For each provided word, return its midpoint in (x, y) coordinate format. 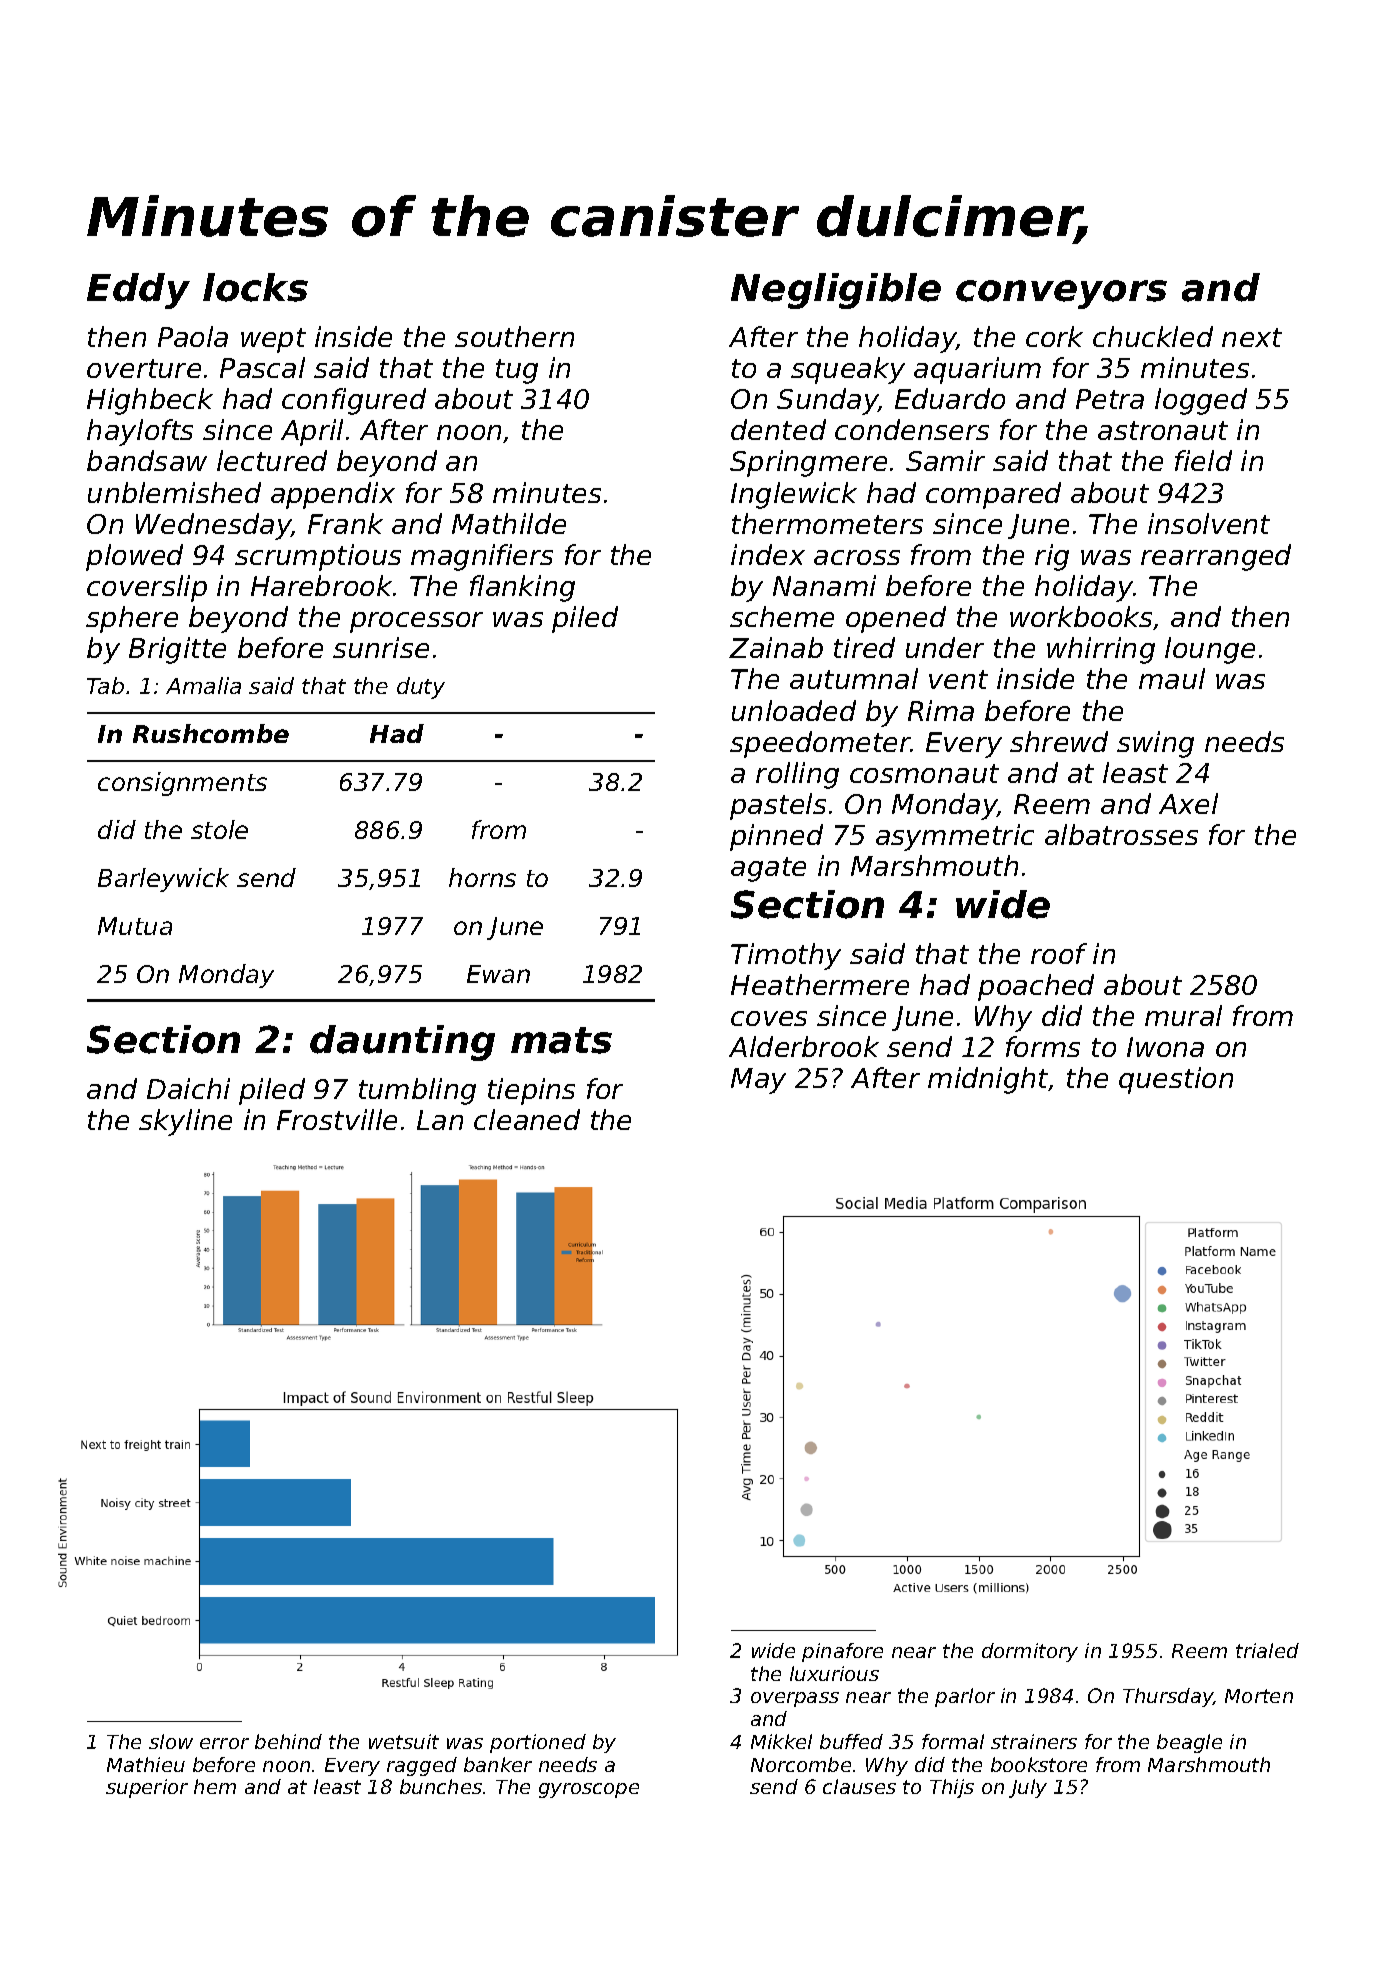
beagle (1189, 1743)
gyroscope (589, 1790)
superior (147, 1788)
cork (1054, 336)
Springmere (808, 463)
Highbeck (150, 401)
